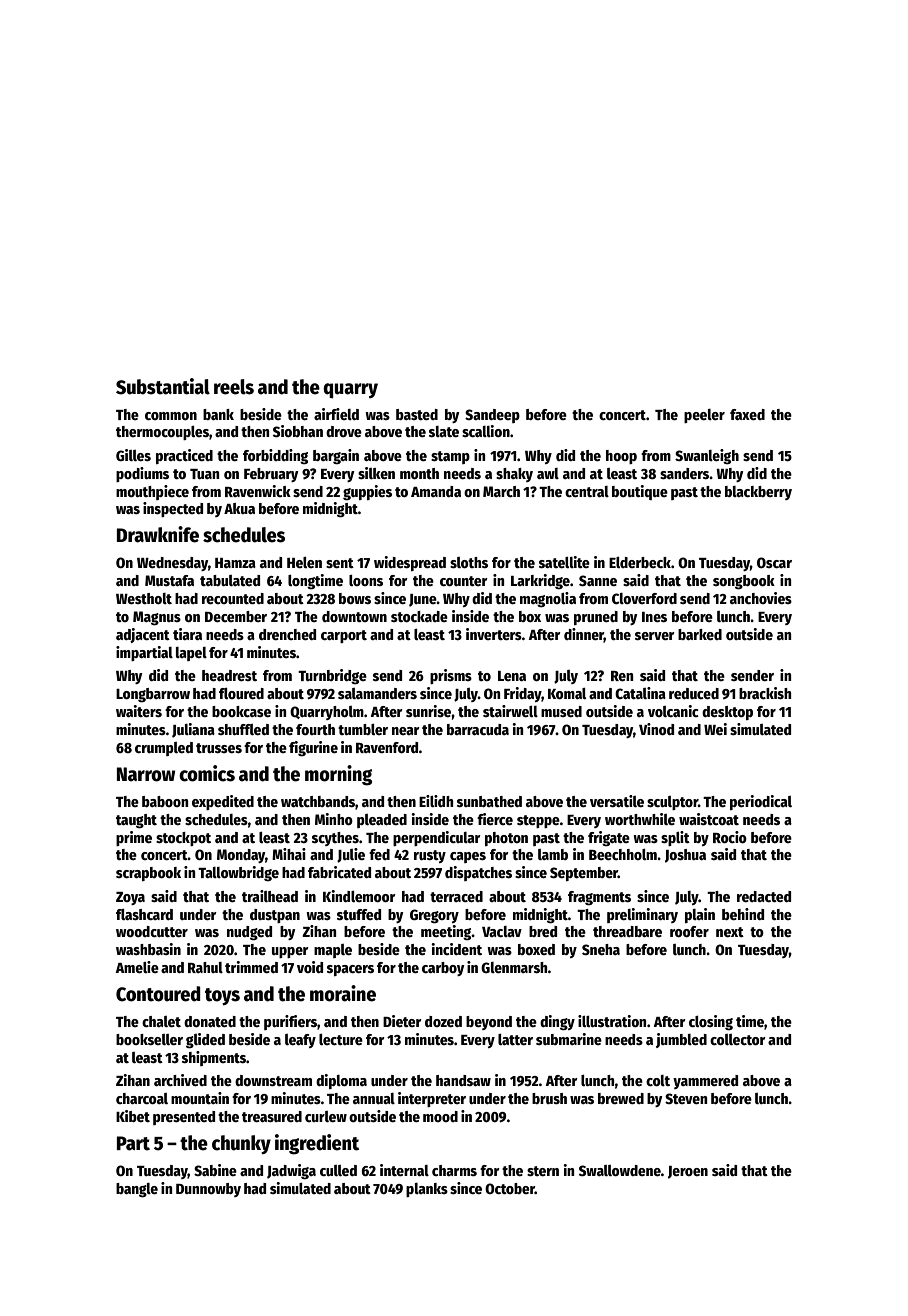 The width and height of the screenshot is (908, 1316). I want to click on bangle, so click(137, 1190).
